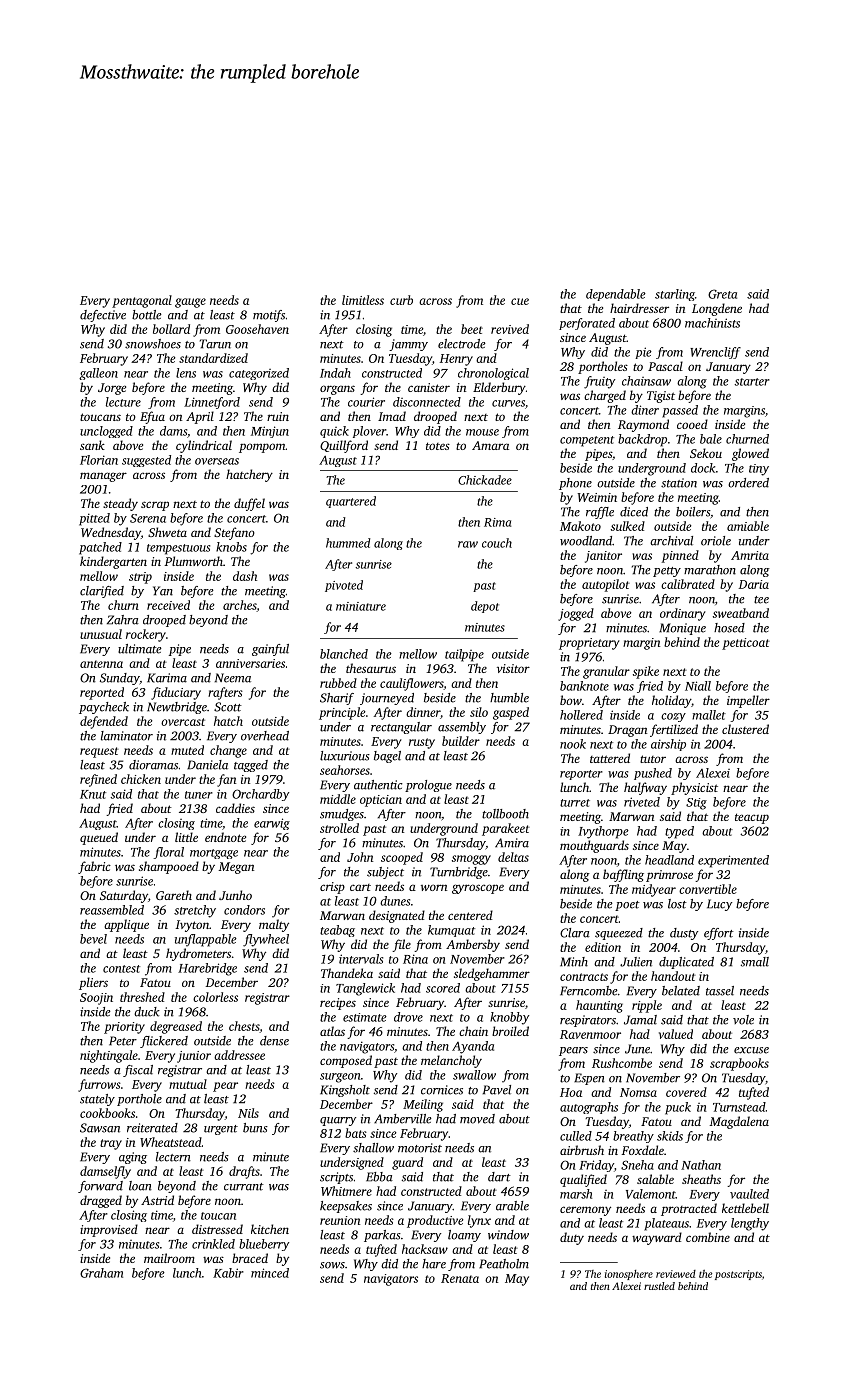 The image size is (849, 1400). I want to click on Friday, so click(596, 1166).
